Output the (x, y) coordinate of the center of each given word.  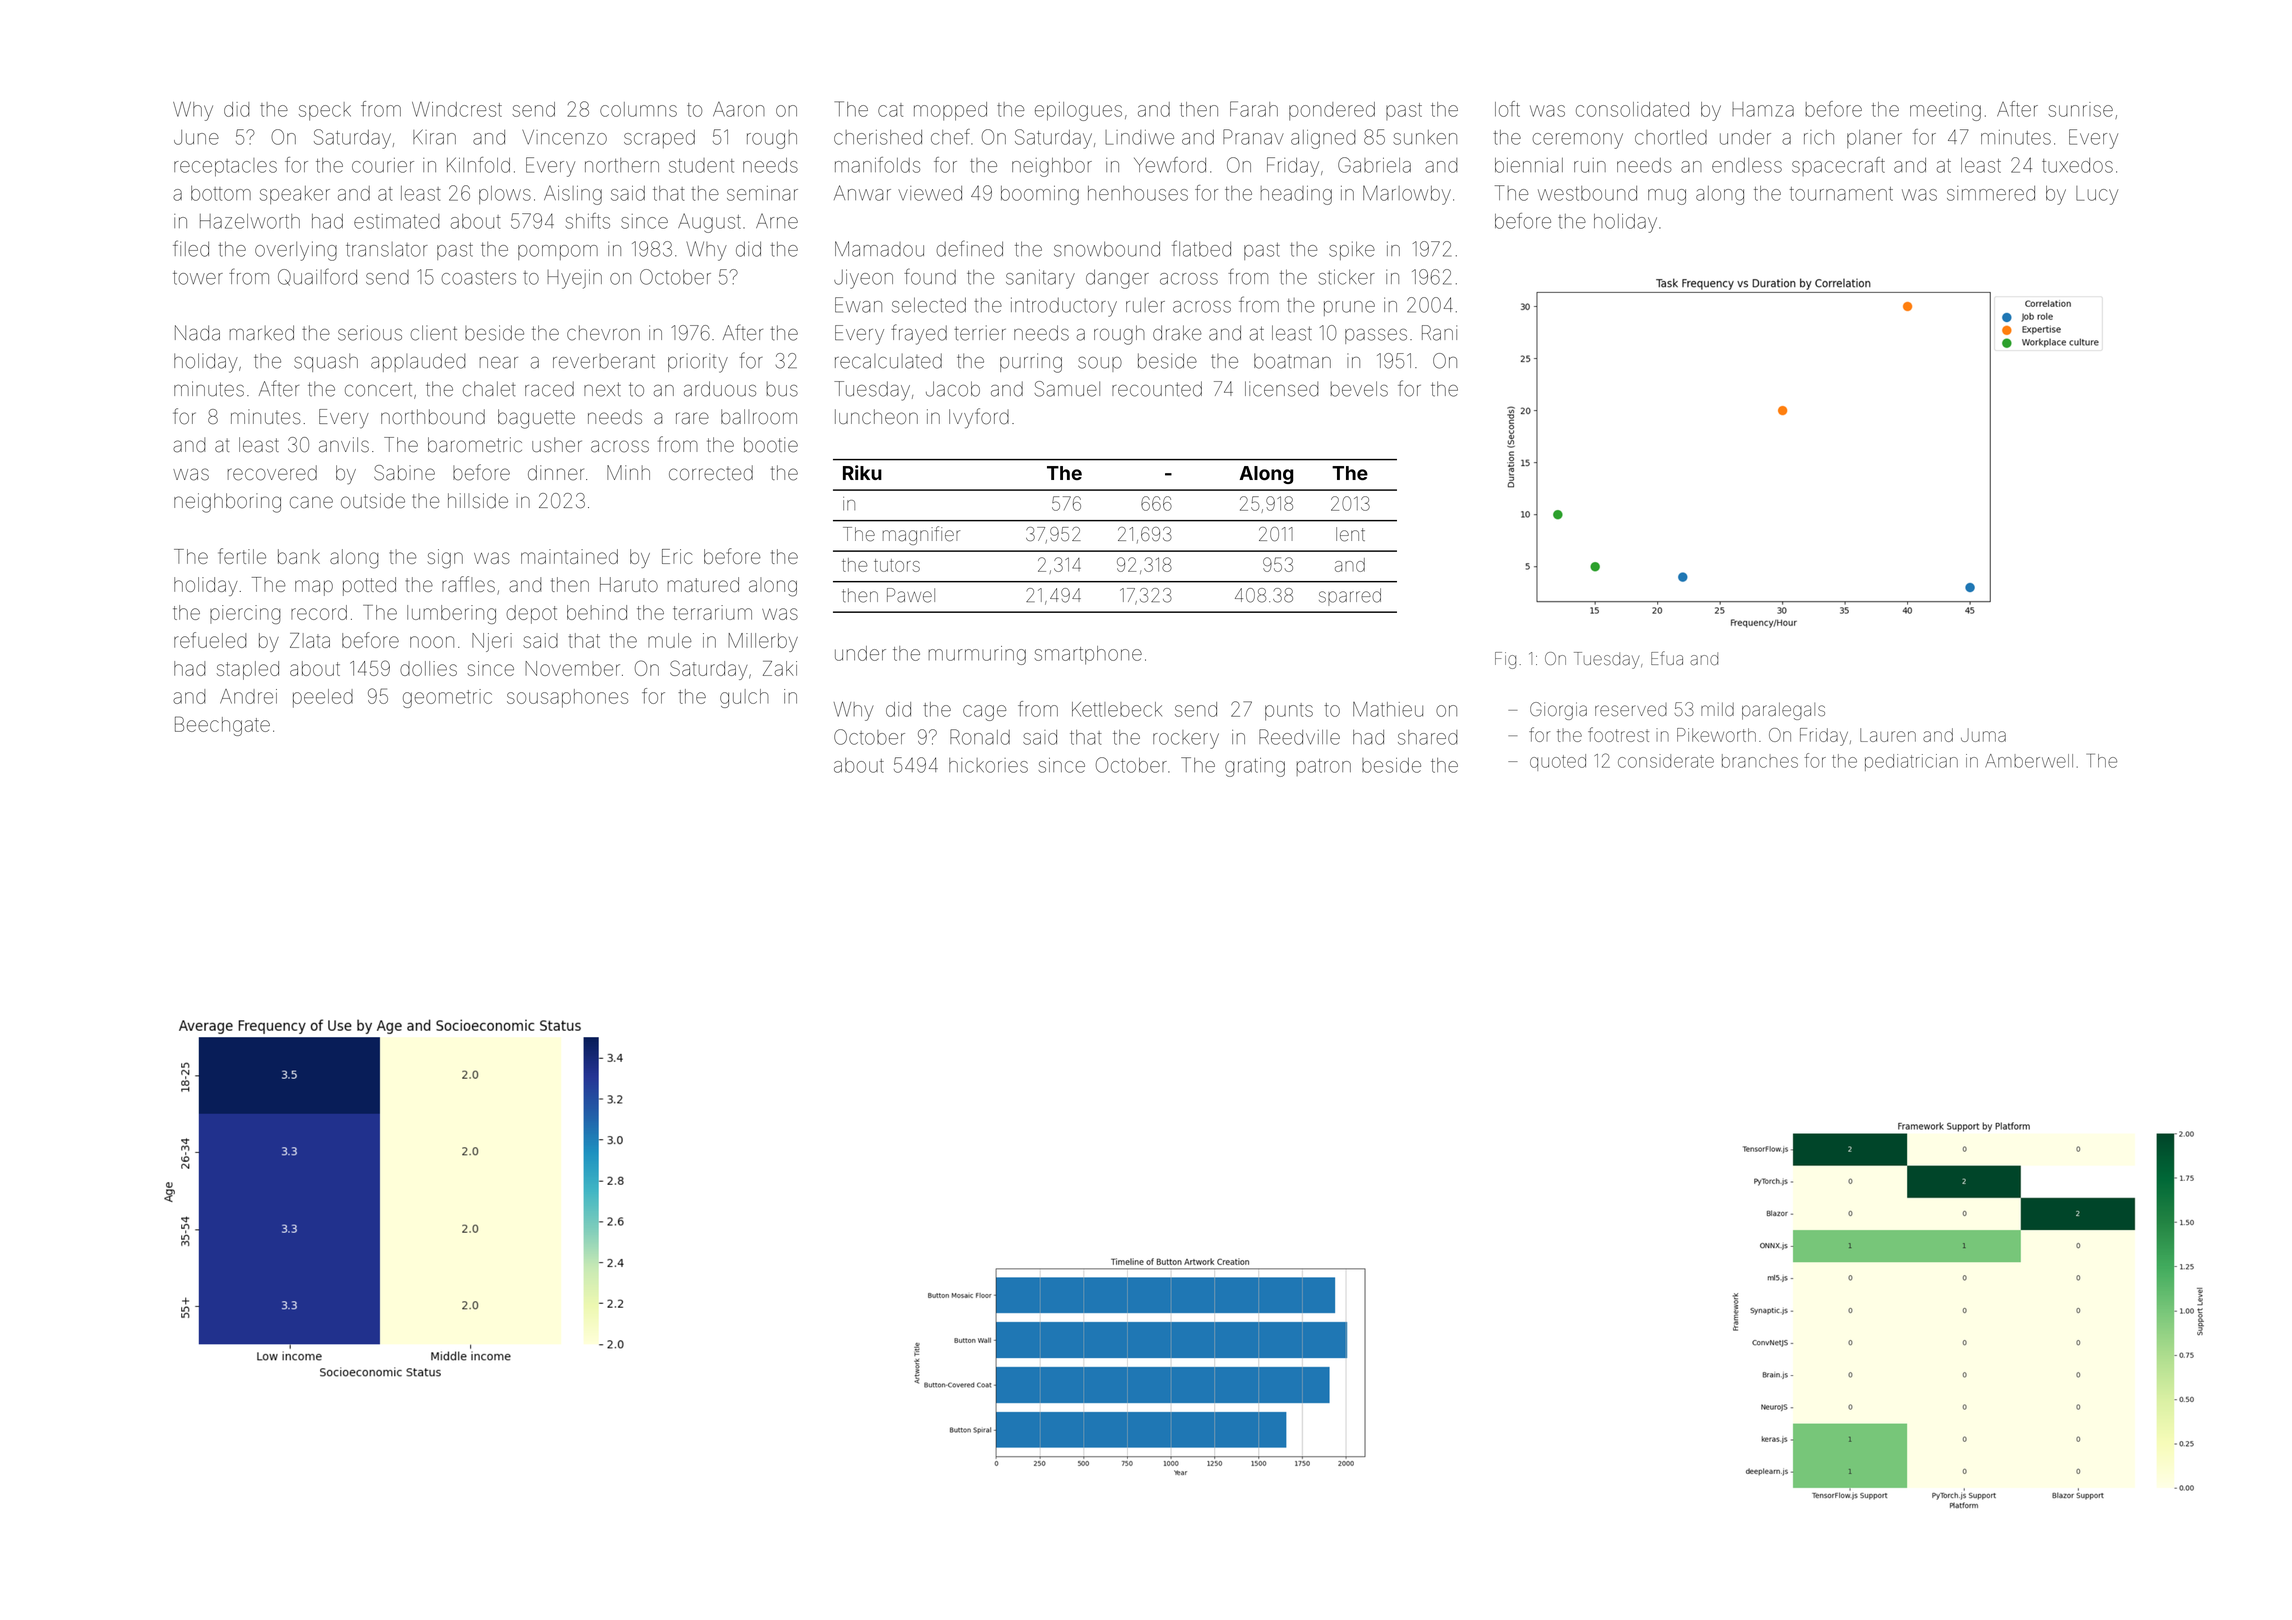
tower (198, 278)
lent (1350, 534)
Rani (1439, 333)
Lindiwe (1139, 137)
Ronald (980, 737)
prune (1349, 308)
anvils (344, 445)
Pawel (911, 595)
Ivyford (979, 418)
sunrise (2080, 109)
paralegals (1783, 711)
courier (383, 165)
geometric (447, 698)
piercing (245, 614)
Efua (1667, 658)
